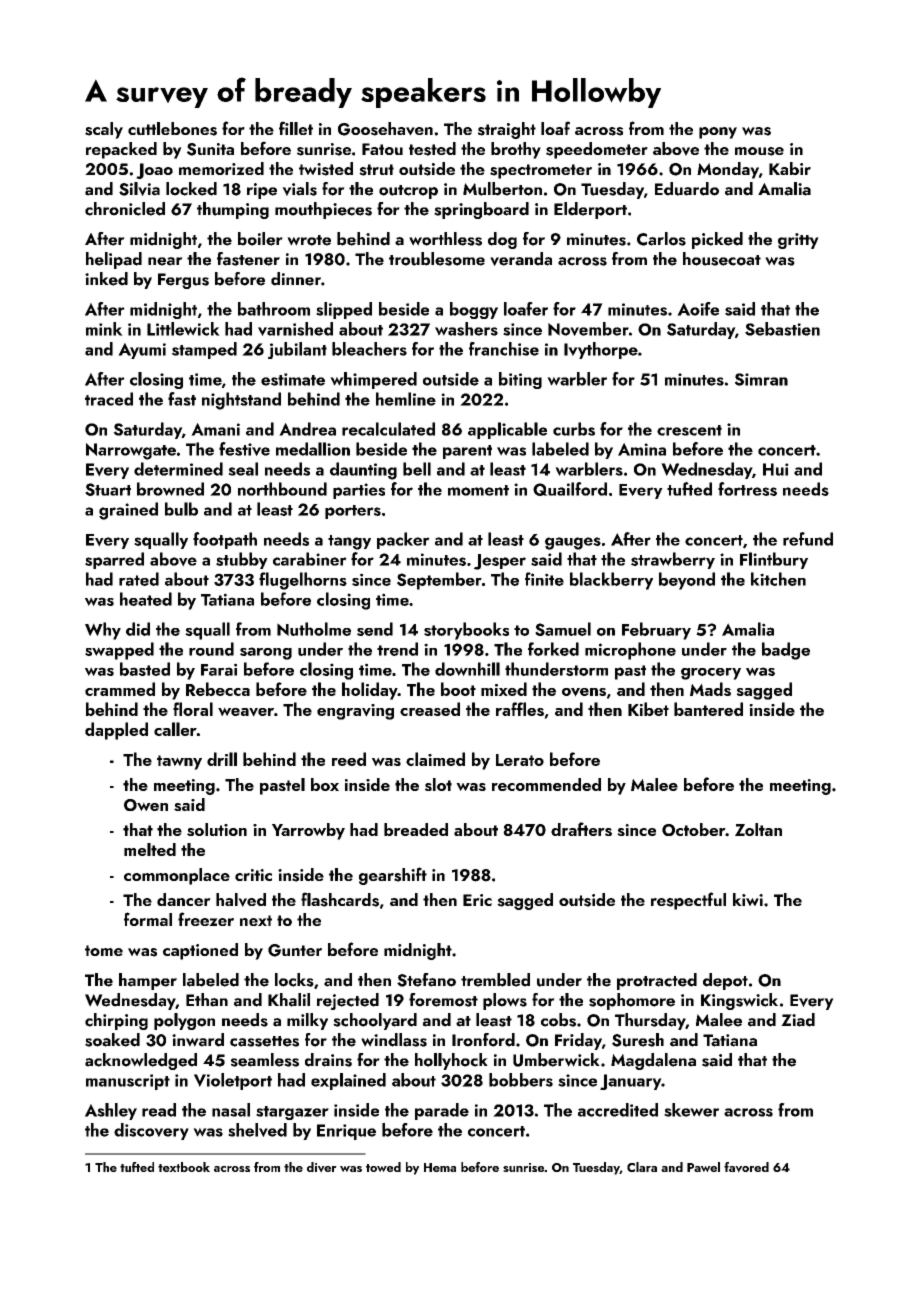 The image size is (924, 1314). I want to click on Stefano, so click(426, 980).
